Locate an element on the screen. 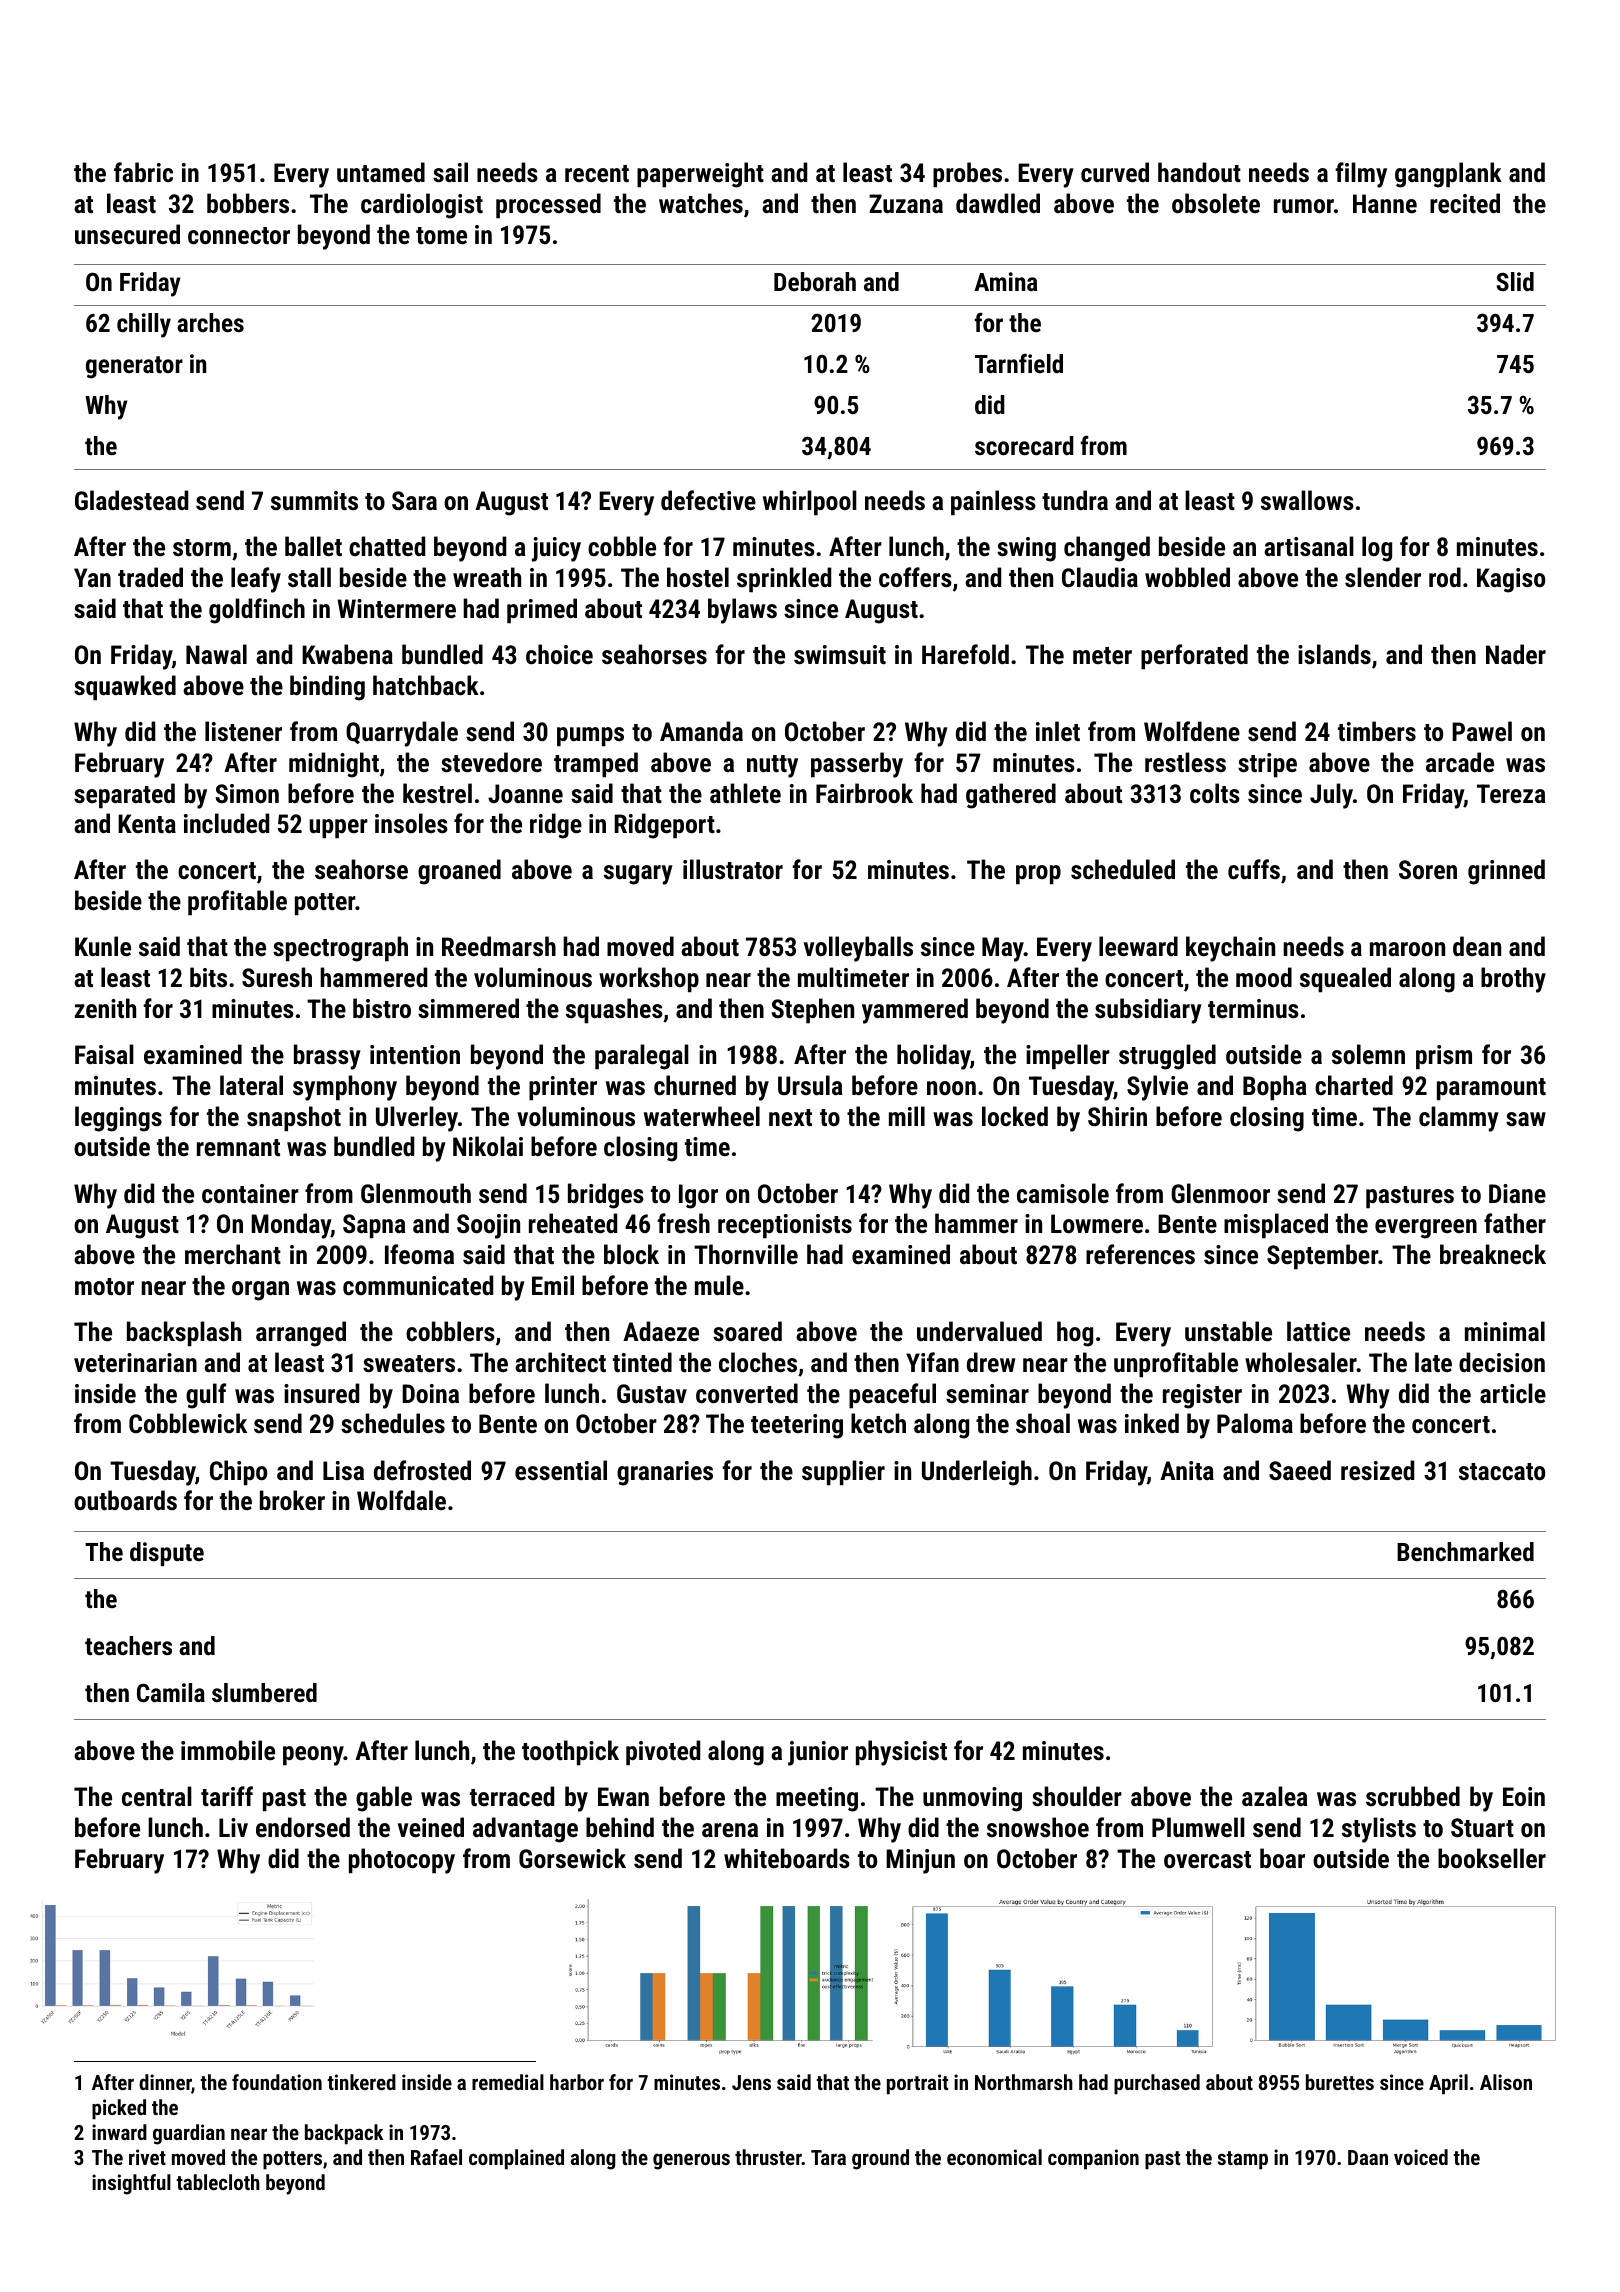 The height and width of the screenshot is (2292, 1620). bits is located at coordinates (208, 977).
